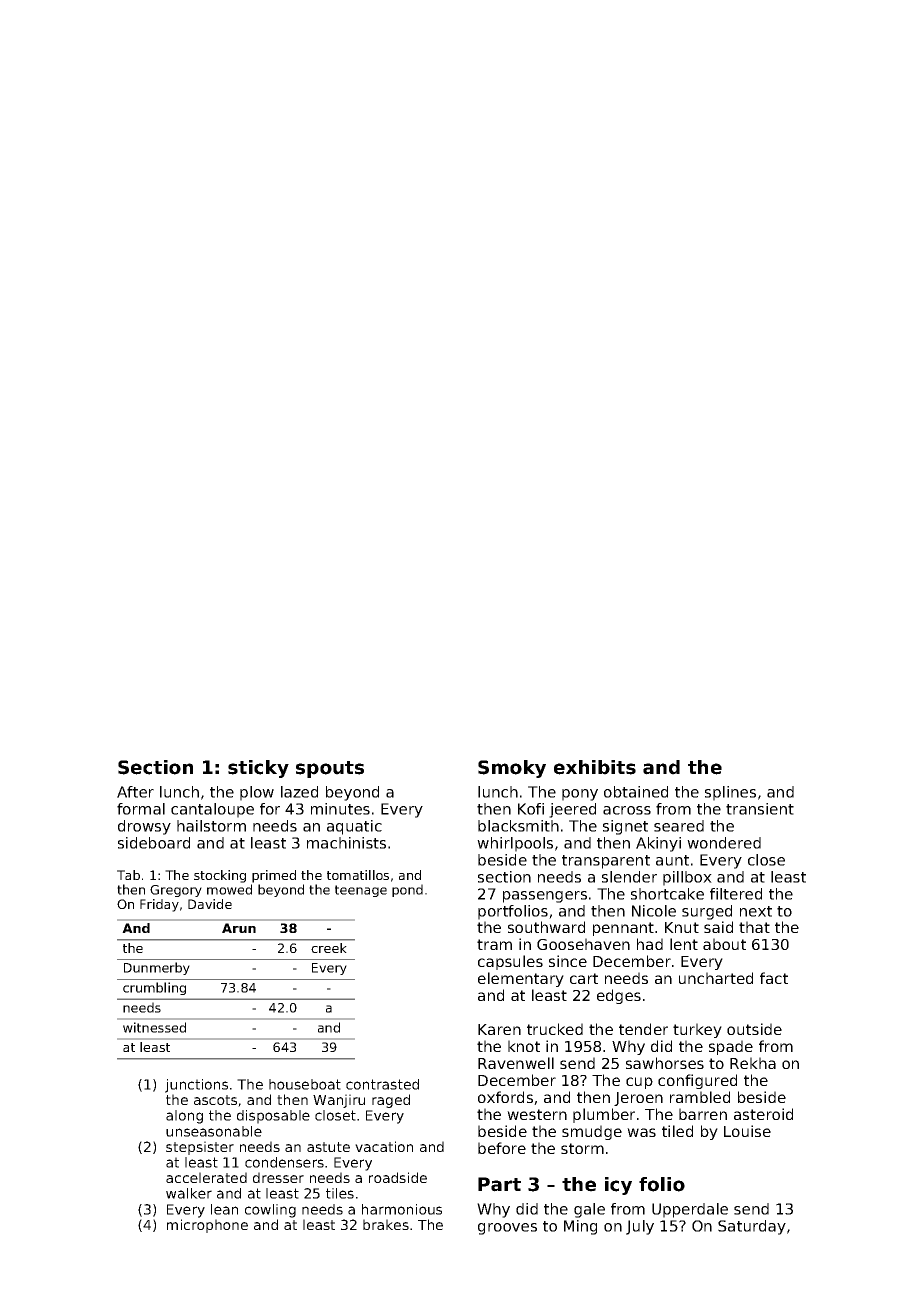 This screenshot has width=924, height=1308. Describe the element at coordinates (207, 1226) in the screenshot. I see `microphone` at that location.
